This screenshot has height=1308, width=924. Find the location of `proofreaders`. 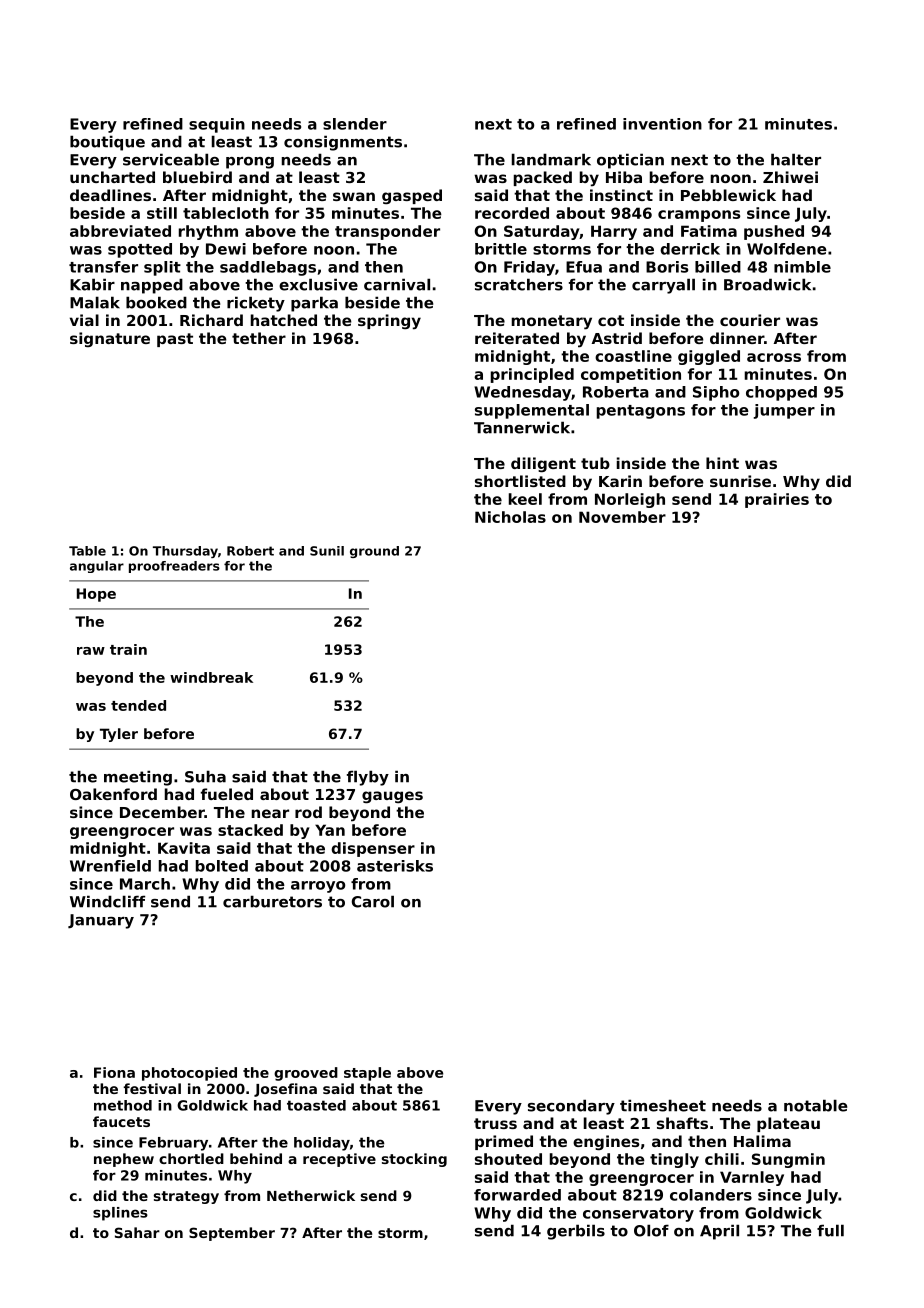

proofreaders is located at coordinates (174, 567).
